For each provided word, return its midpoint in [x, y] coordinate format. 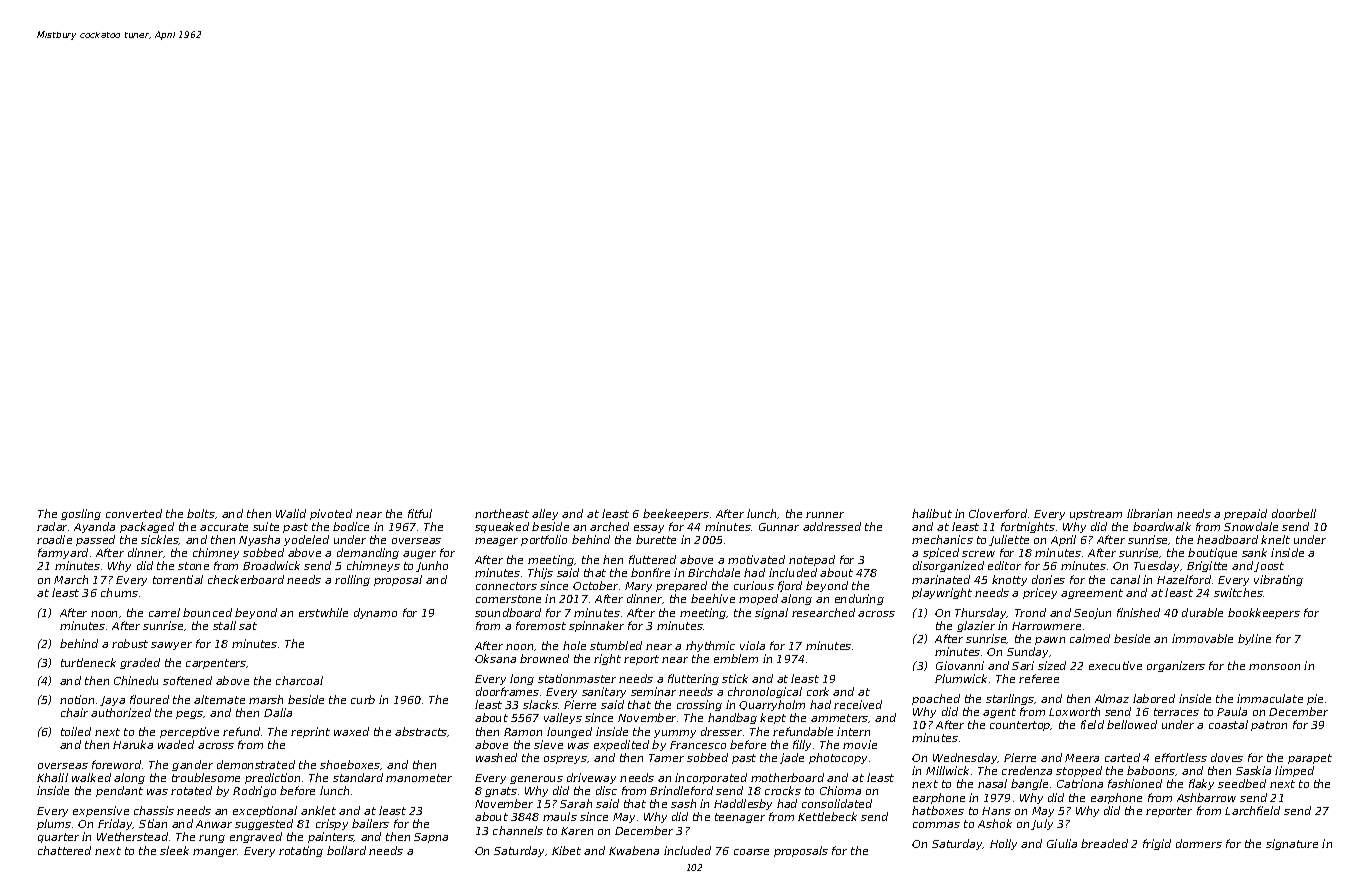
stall [224, 625]
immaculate [1270, 698]
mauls [560, 816]
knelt [1275, 539]
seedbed [1242, 783]
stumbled [616, 645]
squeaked [502, 527]
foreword [116, 764]
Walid [291, 513]
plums [54, 824]
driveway [591, 778]
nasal [992, 783]
